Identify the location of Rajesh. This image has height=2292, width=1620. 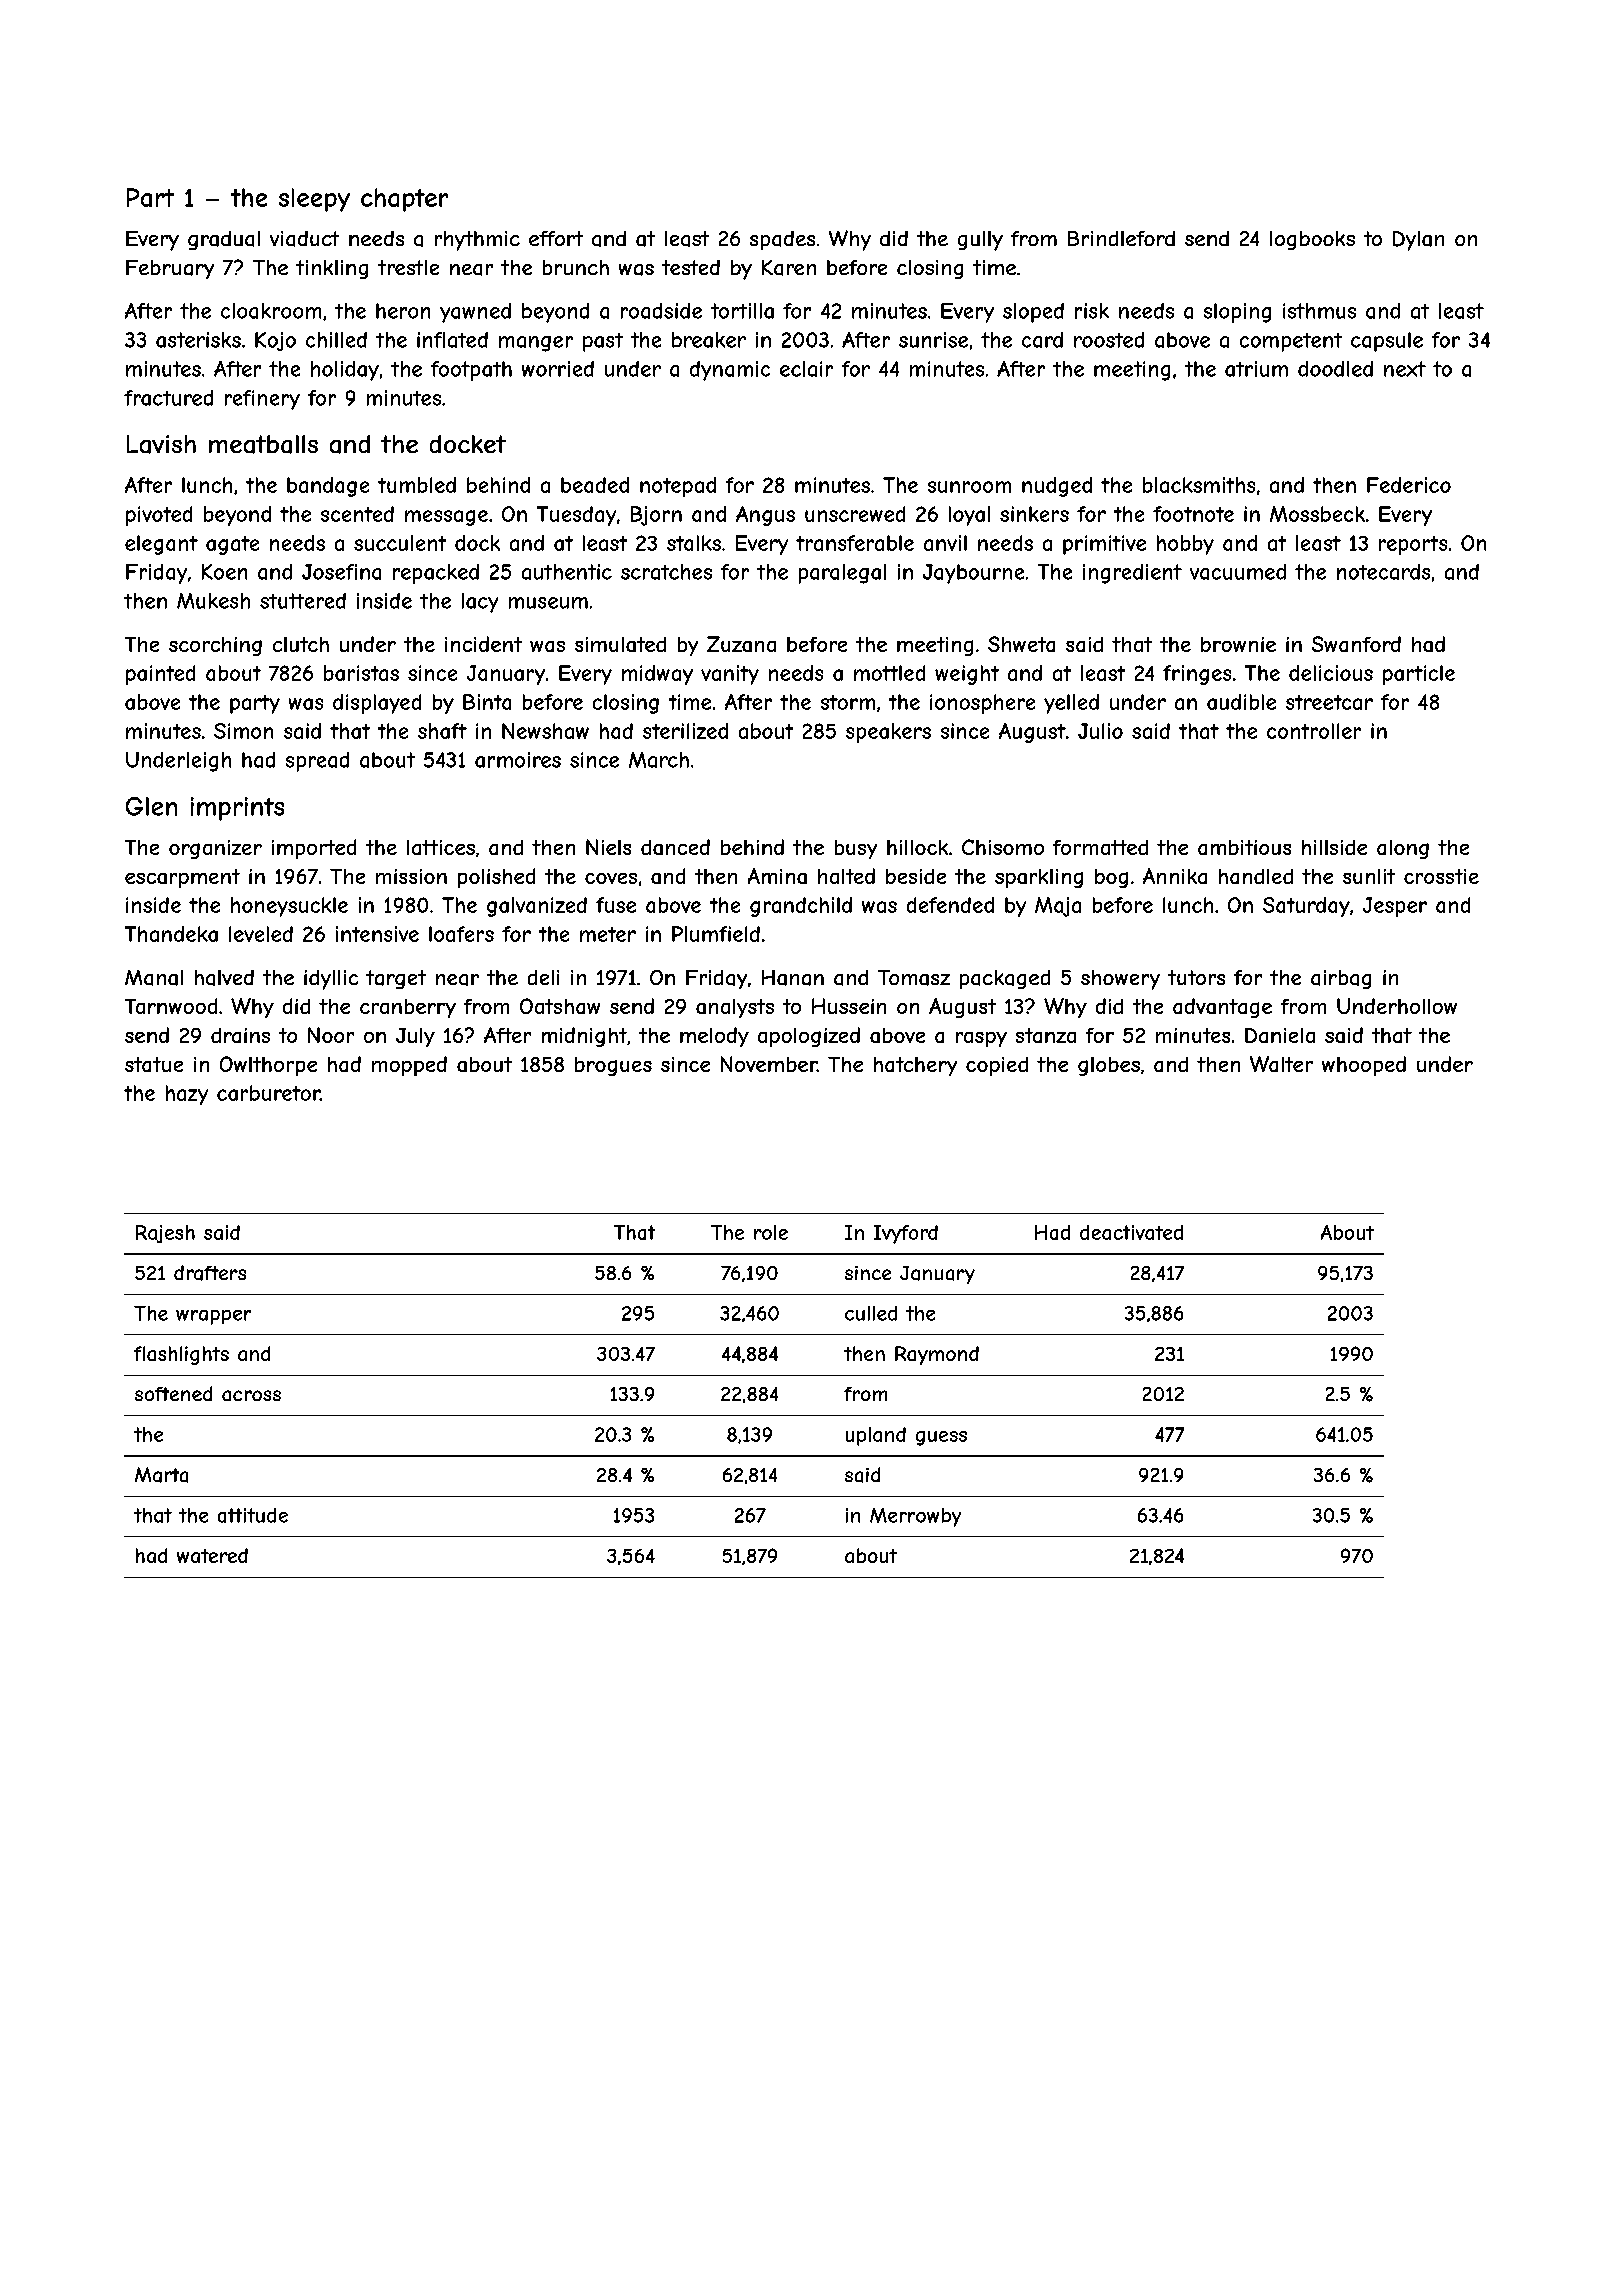
(165, 1234).
